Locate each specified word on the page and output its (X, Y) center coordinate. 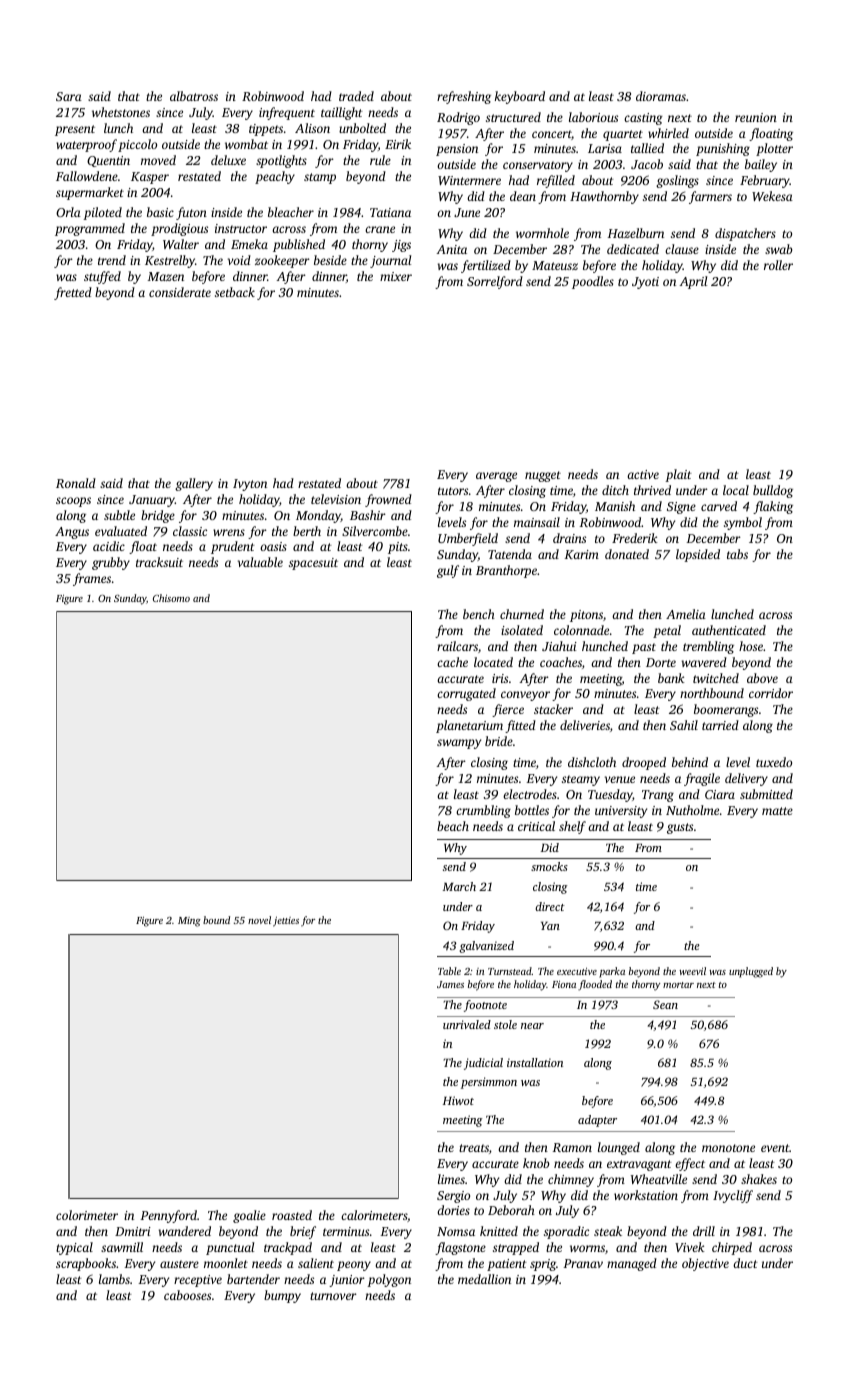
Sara (69, 96)
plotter (774, 149)
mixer (396, 276)
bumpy (282, 1296)
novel (259, 920)
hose (751, 646)
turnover (333, 1296)
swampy (459, 744)
